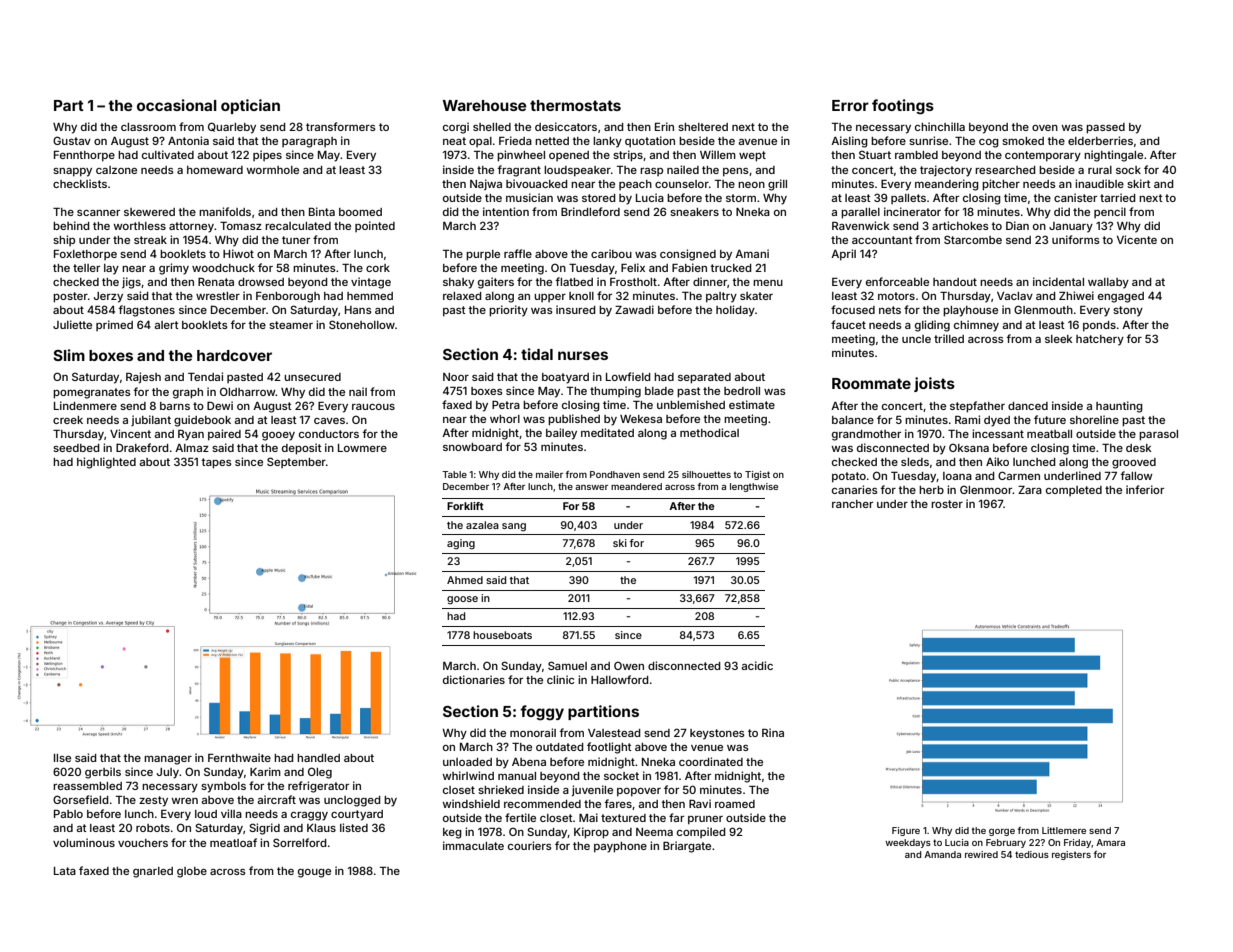 Image resolution: width=1233 pixels, height=952 pixels. What do you see at coordinates (855, 489) in the screenshot?
I see `canaries` at bounding box center [855, 489].
